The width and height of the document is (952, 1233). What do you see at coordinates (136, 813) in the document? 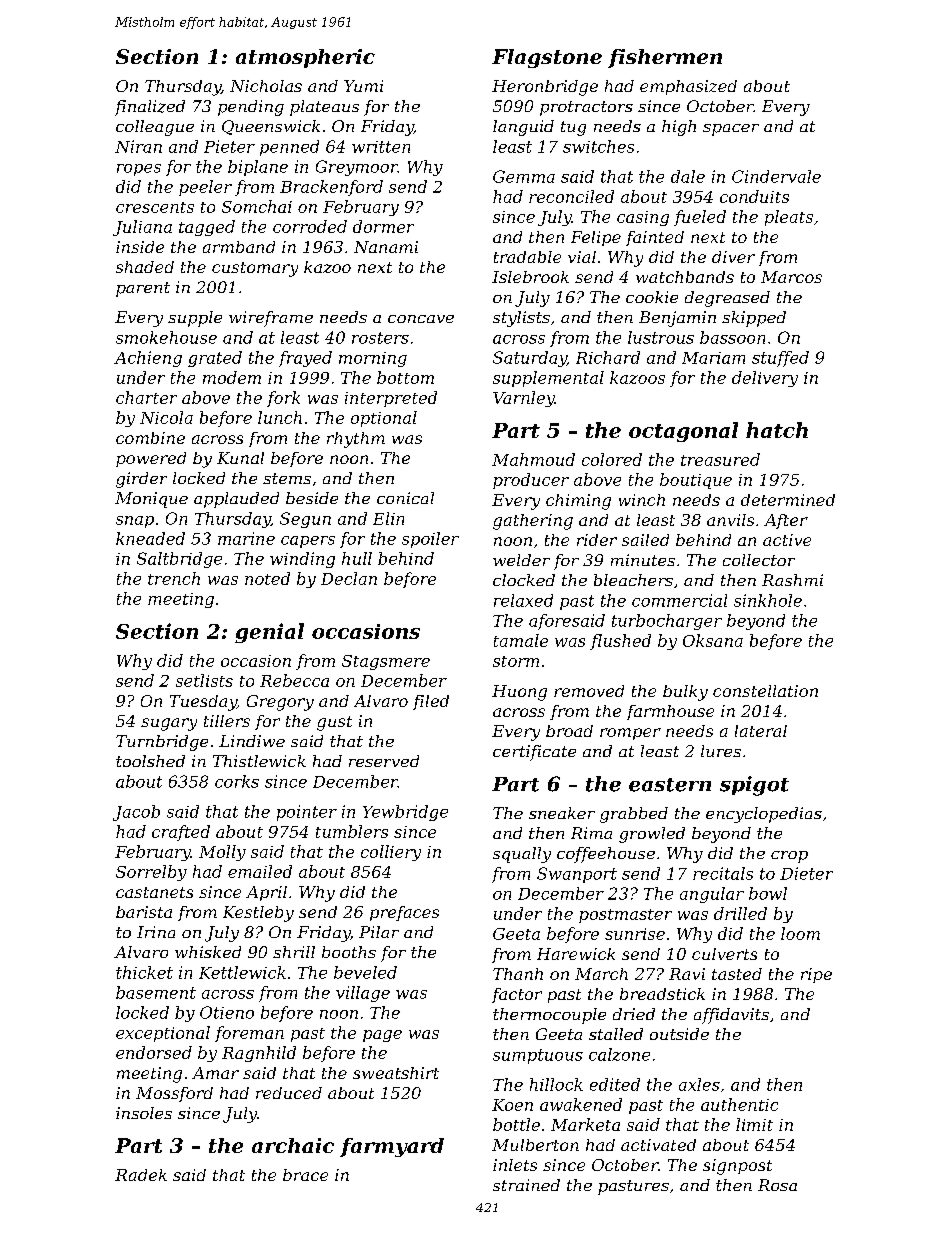
I see `Jacob` at bounding box center [136, 813].
